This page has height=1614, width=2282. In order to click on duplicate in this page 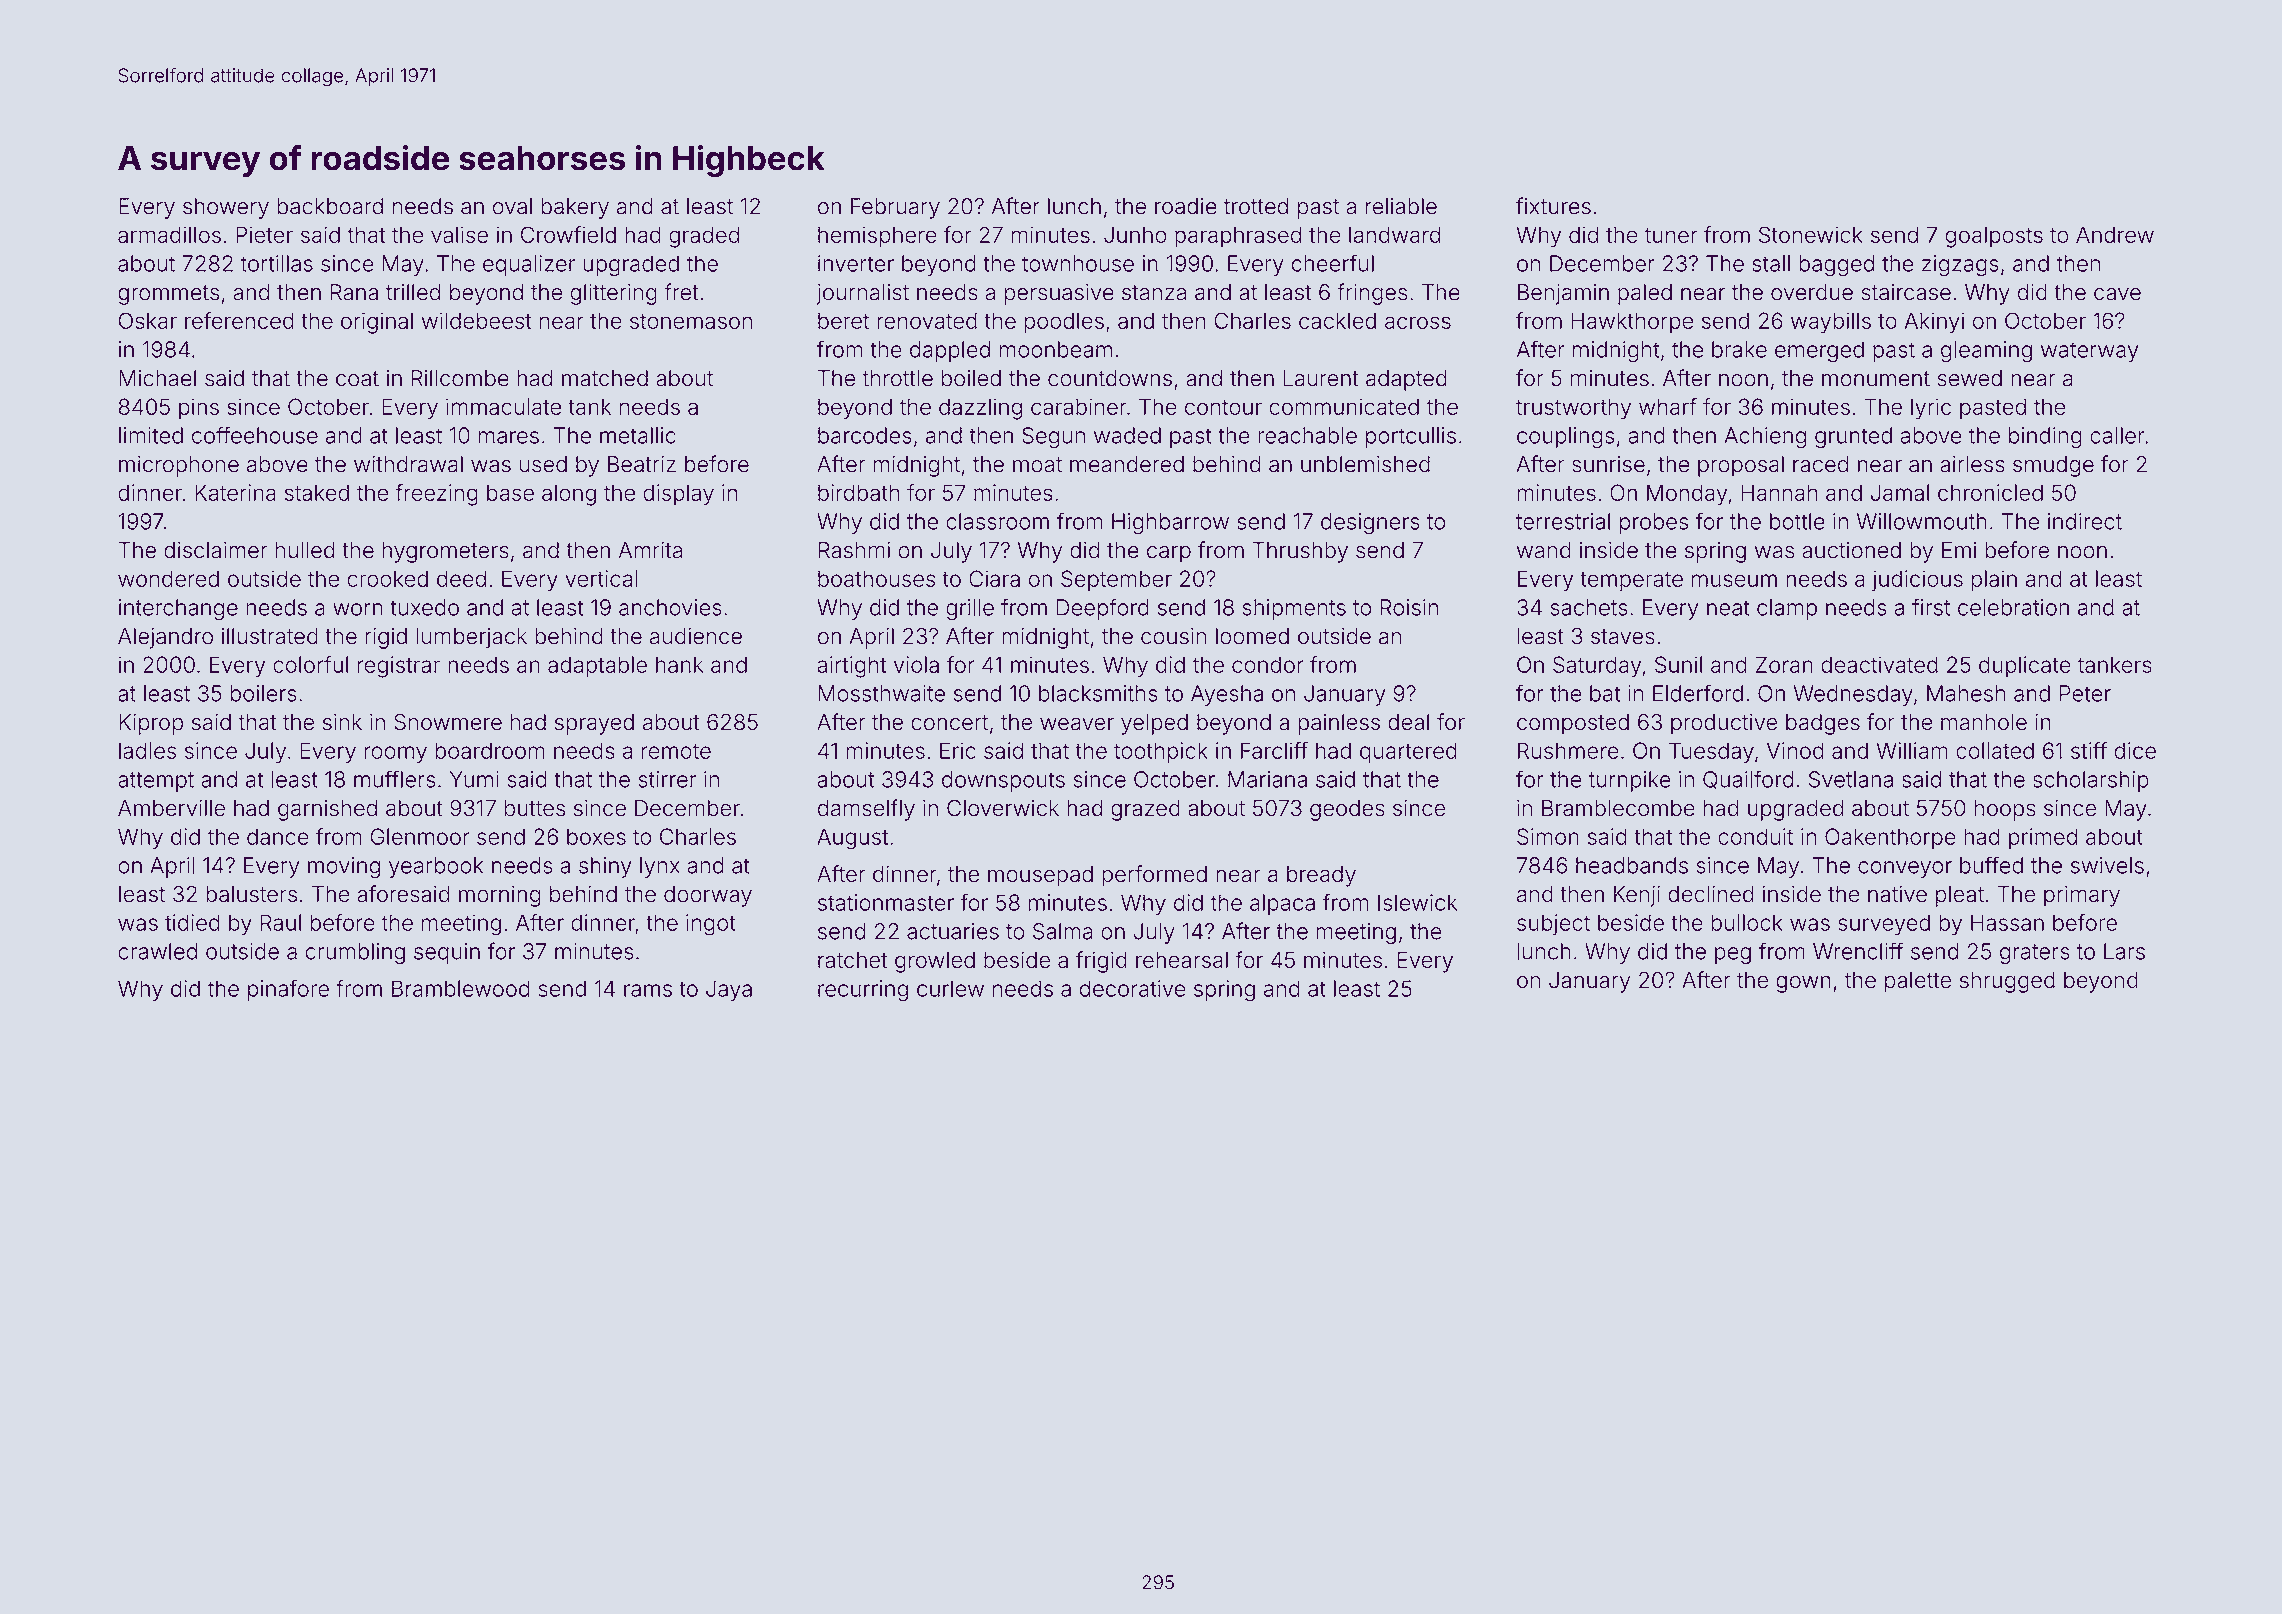, I will do `click(2025, 666)`.
